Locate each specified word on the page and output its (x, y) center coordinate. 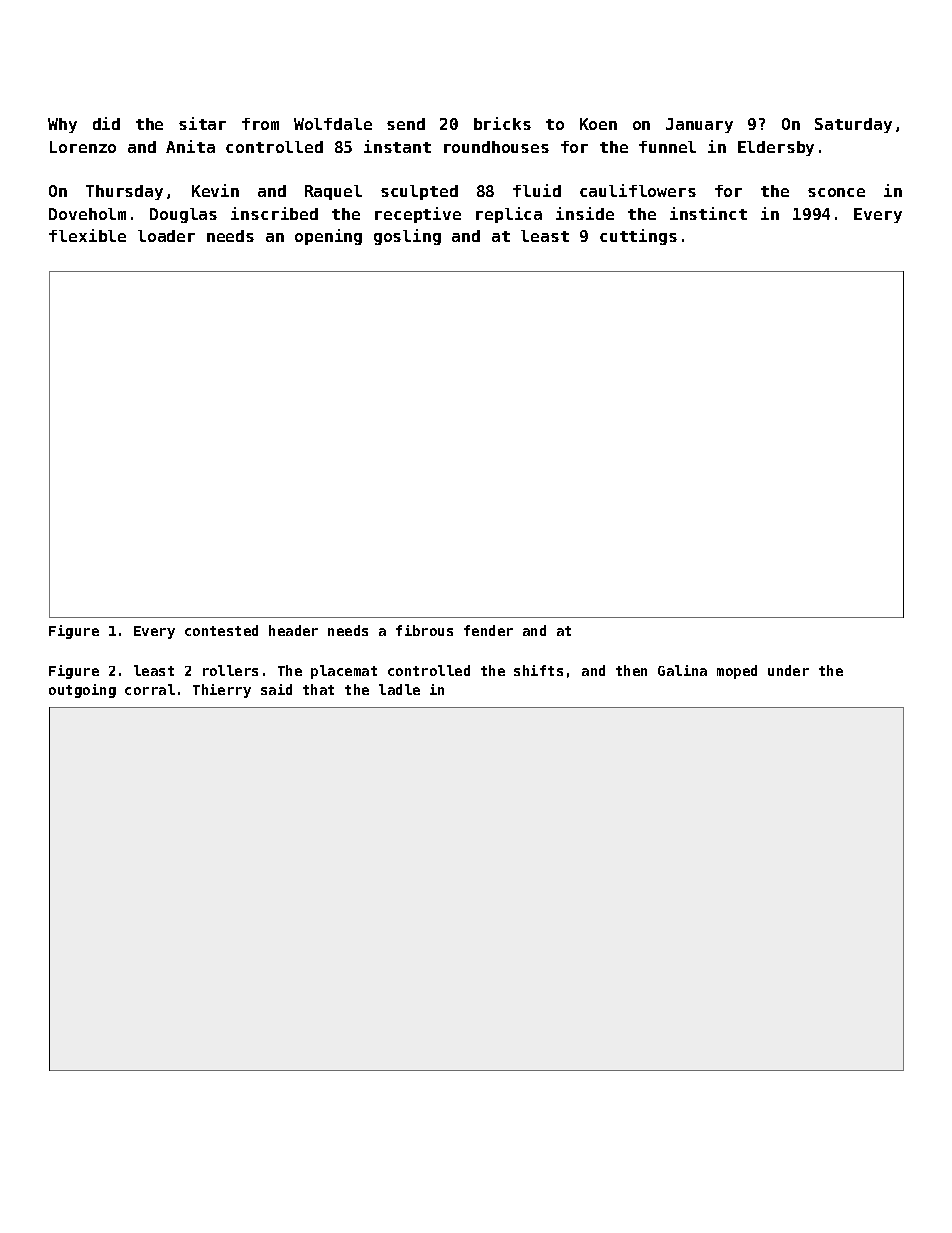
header (293, 630)
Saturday (853, 125)
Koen (598, 124)
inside (585, 213)
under (788, 670)
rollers (230, 670)
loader (166, 236)
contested (221, 630)
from (260, 124)
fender (488, 630)
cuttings (638, 237)
